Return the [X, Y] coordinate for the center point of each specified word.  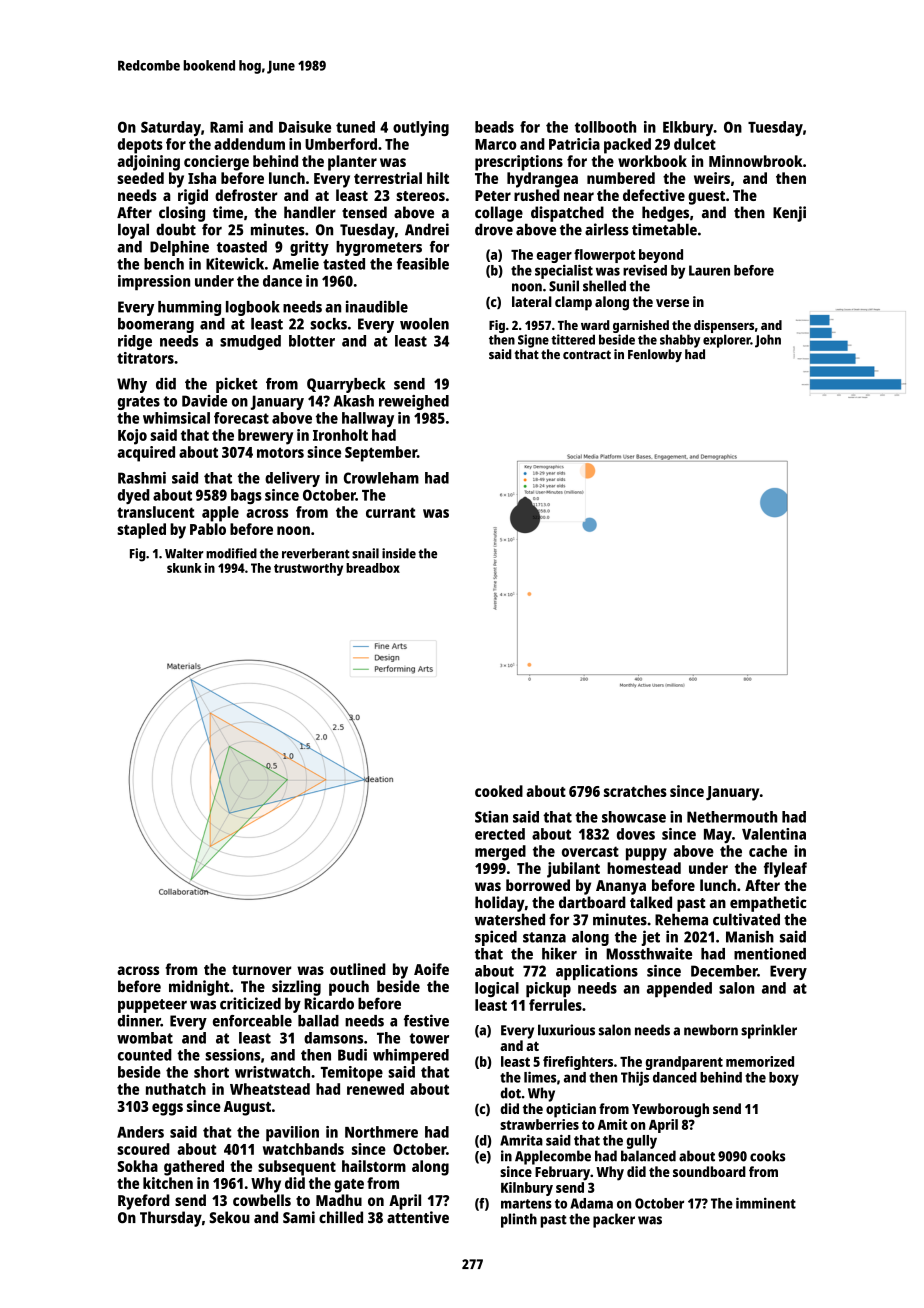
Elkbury [688, 128]
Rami [226, 127]
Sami [299, 1217]
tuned [355, 127]
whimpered [411, 1056]
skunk [184, 568]
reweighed [414, 402]
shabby [680, 341]
